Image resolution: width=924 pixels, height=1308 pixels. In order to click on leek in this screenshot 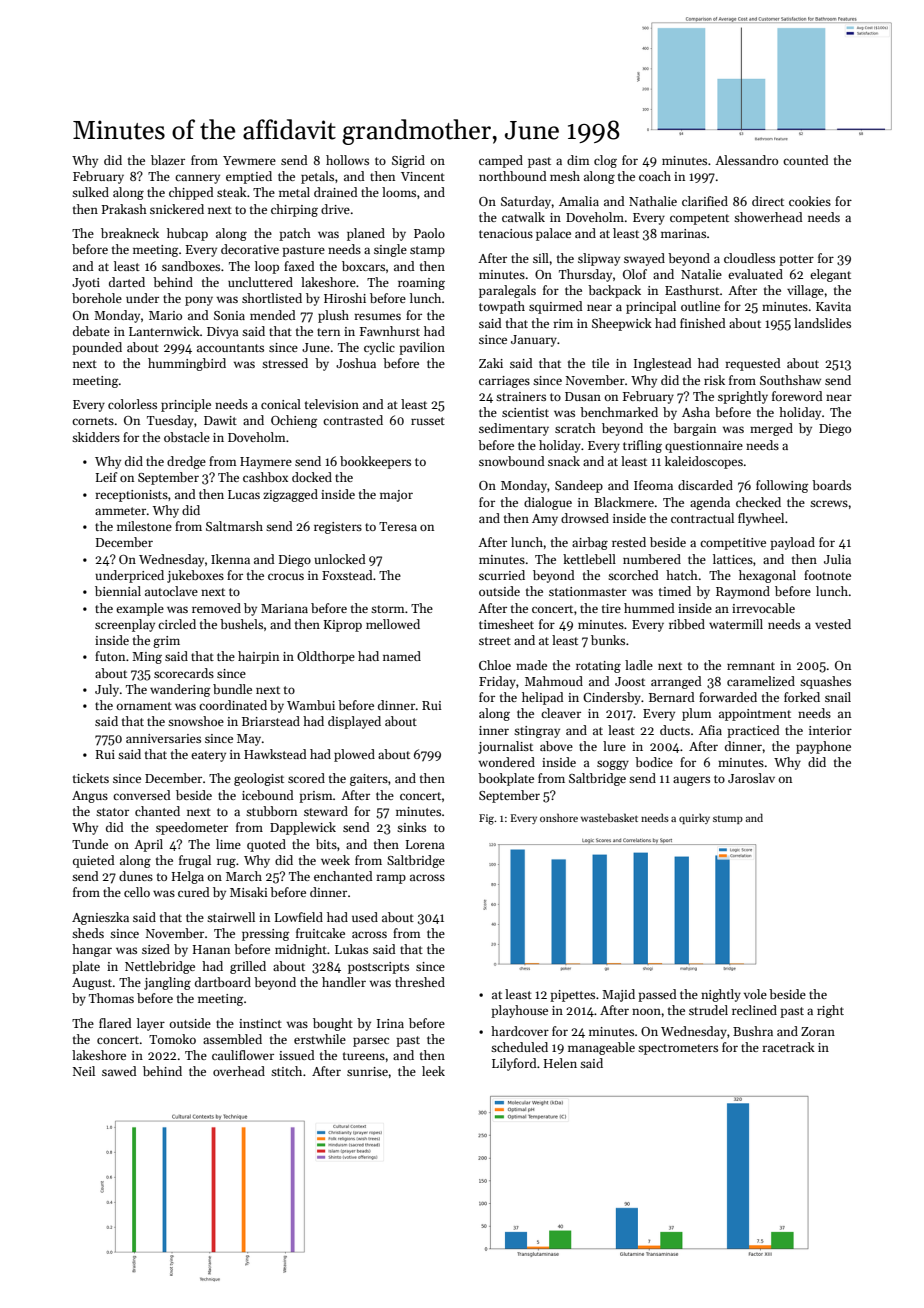, I will do `click(433, 1071)`.
